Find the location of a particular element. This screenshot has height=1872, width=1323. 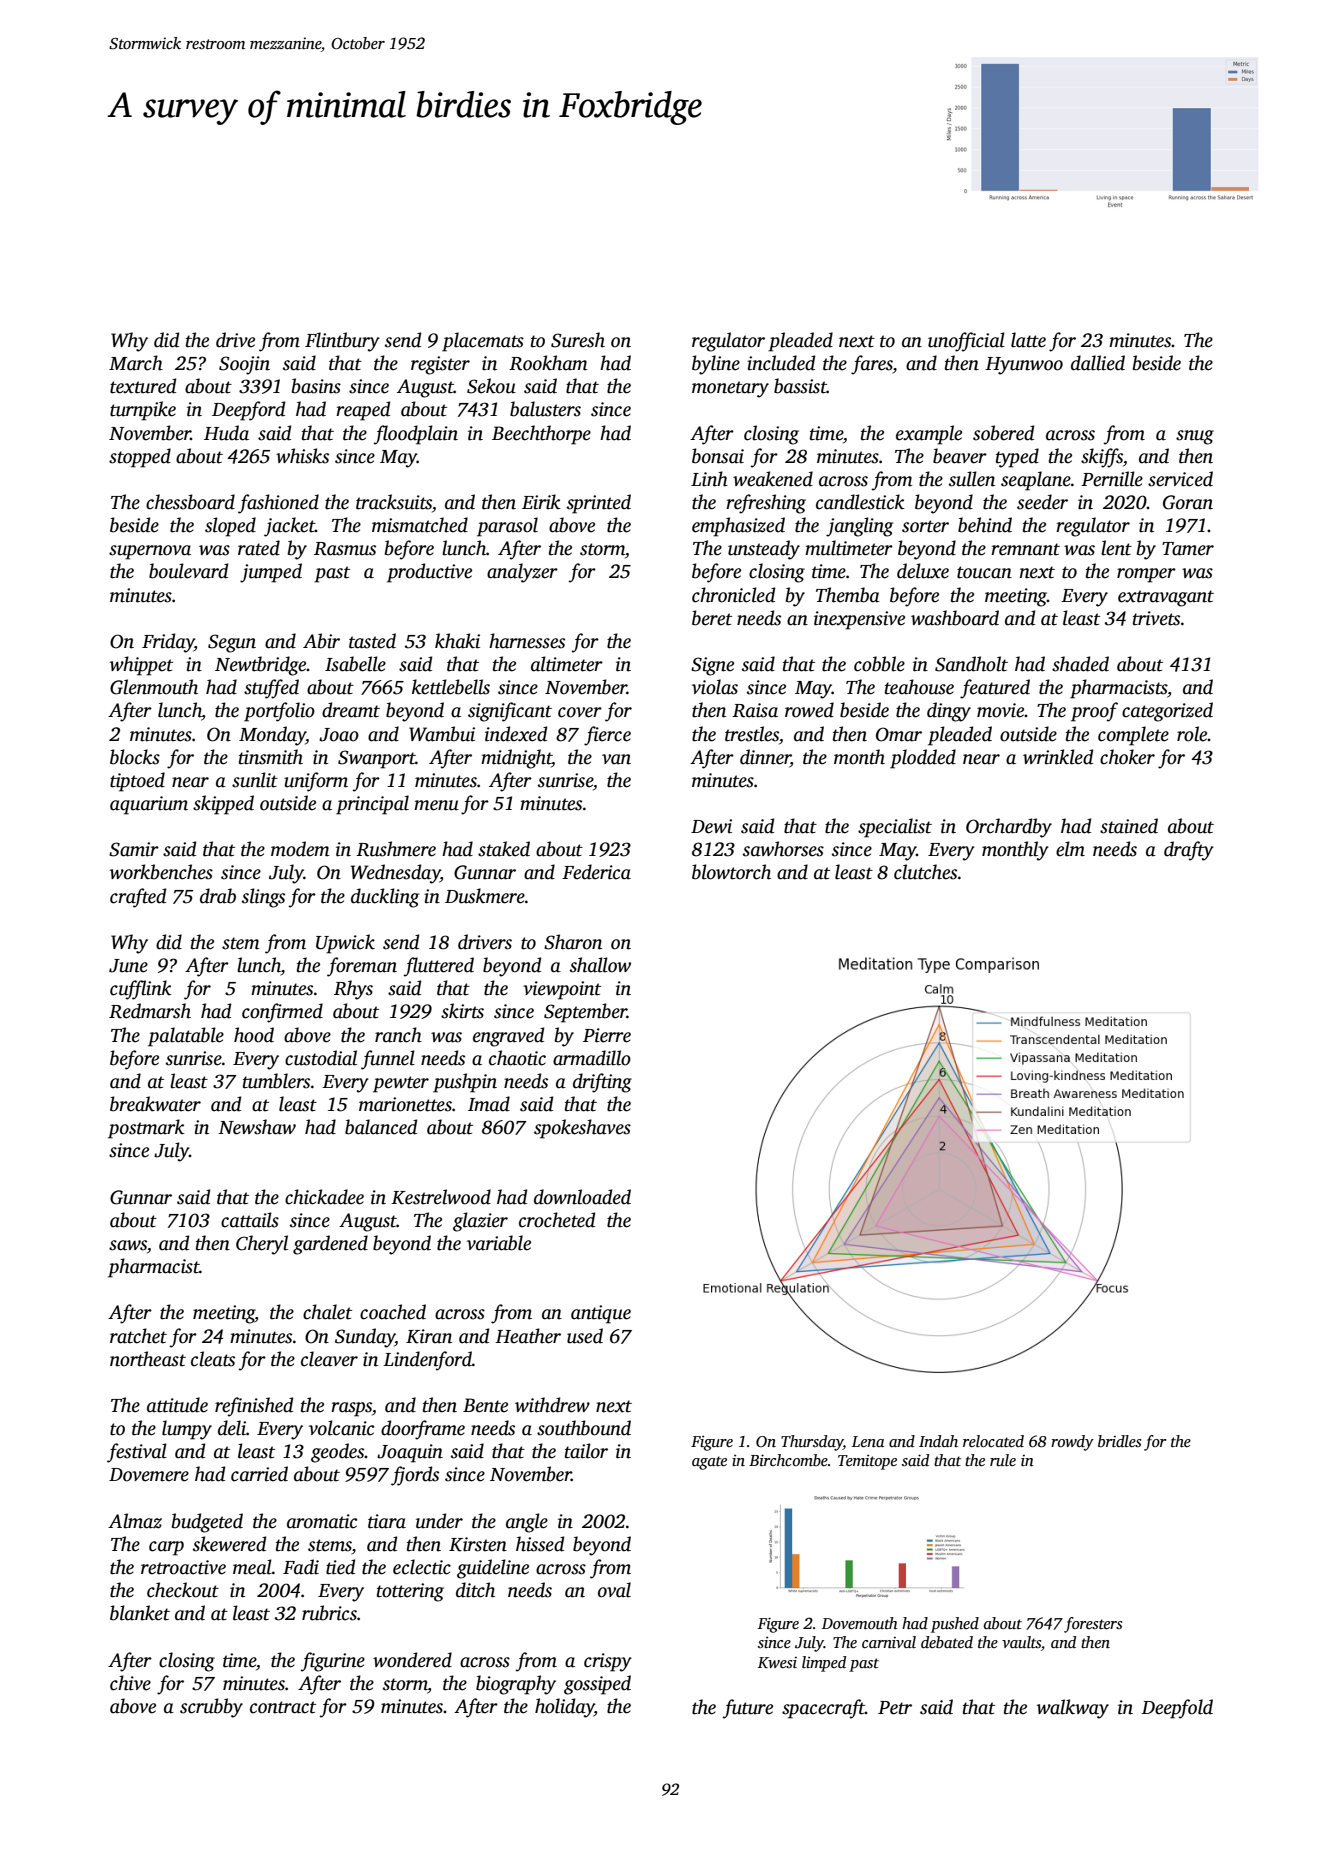

whippet is located at coordinates (141, 666).
